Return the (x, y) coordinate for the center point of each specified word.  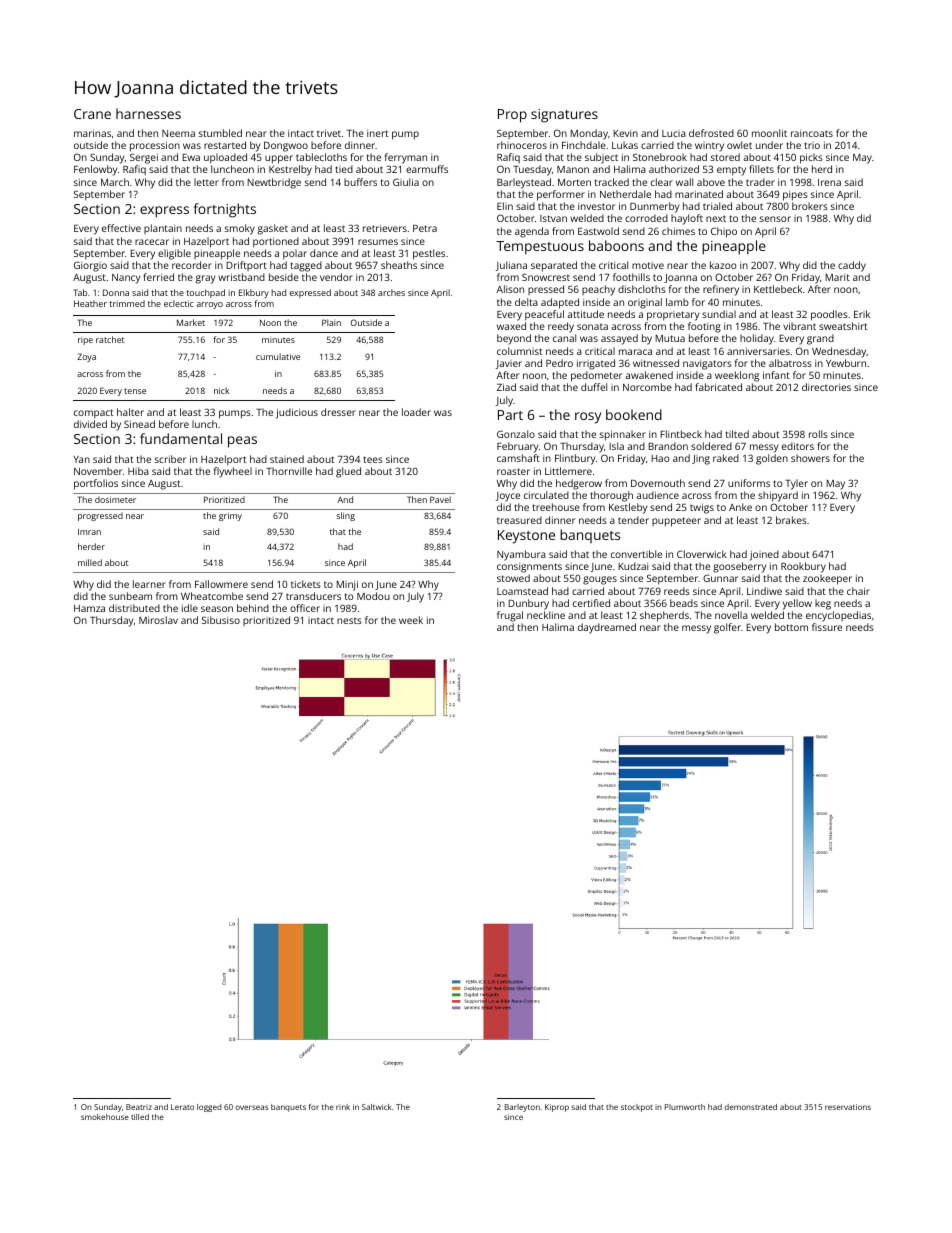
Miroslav (158, 620)
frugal (510, 616)
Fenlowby (95, 170)
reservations (848, 1107)
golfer (727, 628)
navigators (707, 365)
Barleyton (522, 1108)
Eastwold (598, 231)
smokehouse (105, 1117)
